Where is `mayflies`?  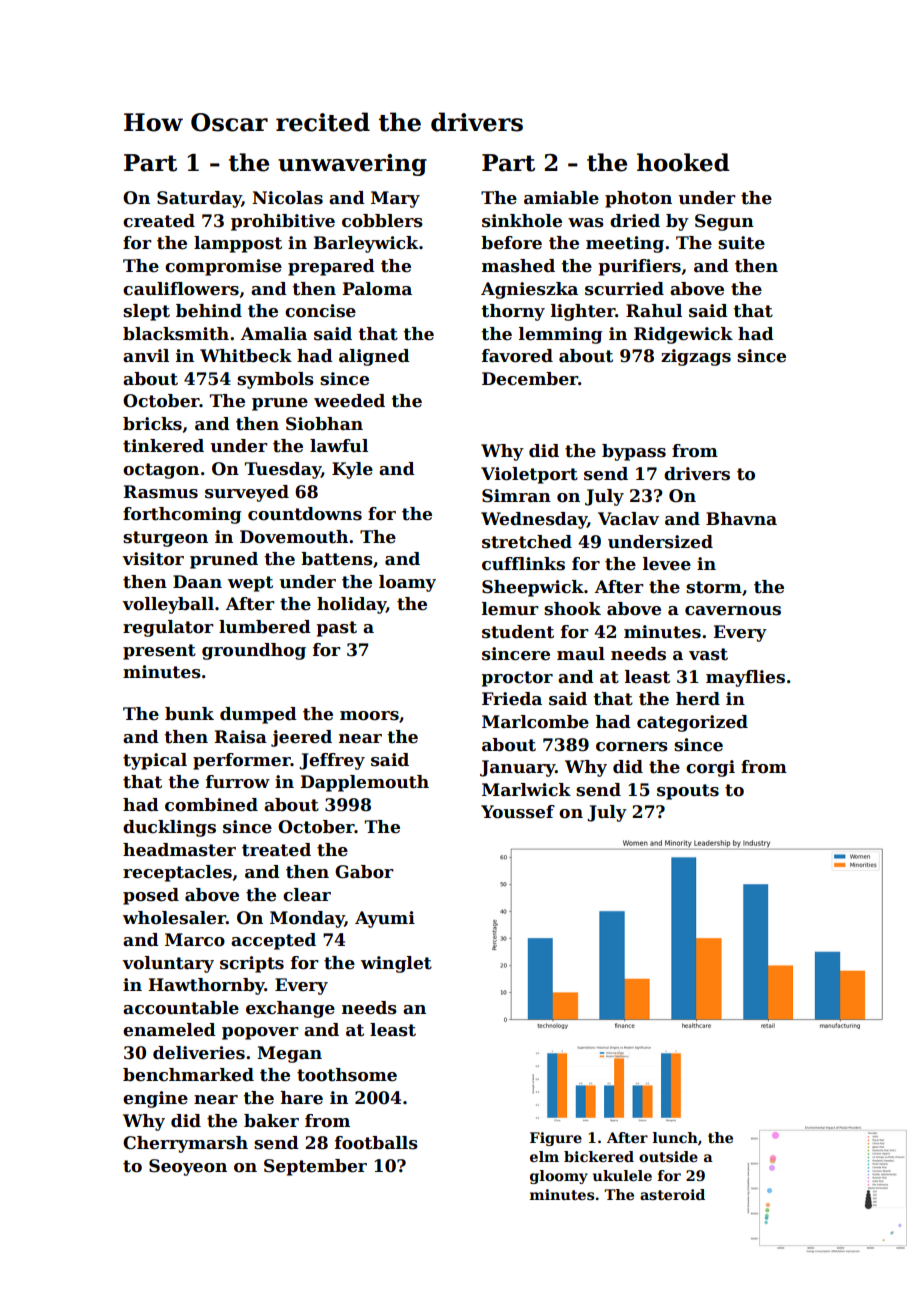 mayflies is located at coordinates (745, 678).
